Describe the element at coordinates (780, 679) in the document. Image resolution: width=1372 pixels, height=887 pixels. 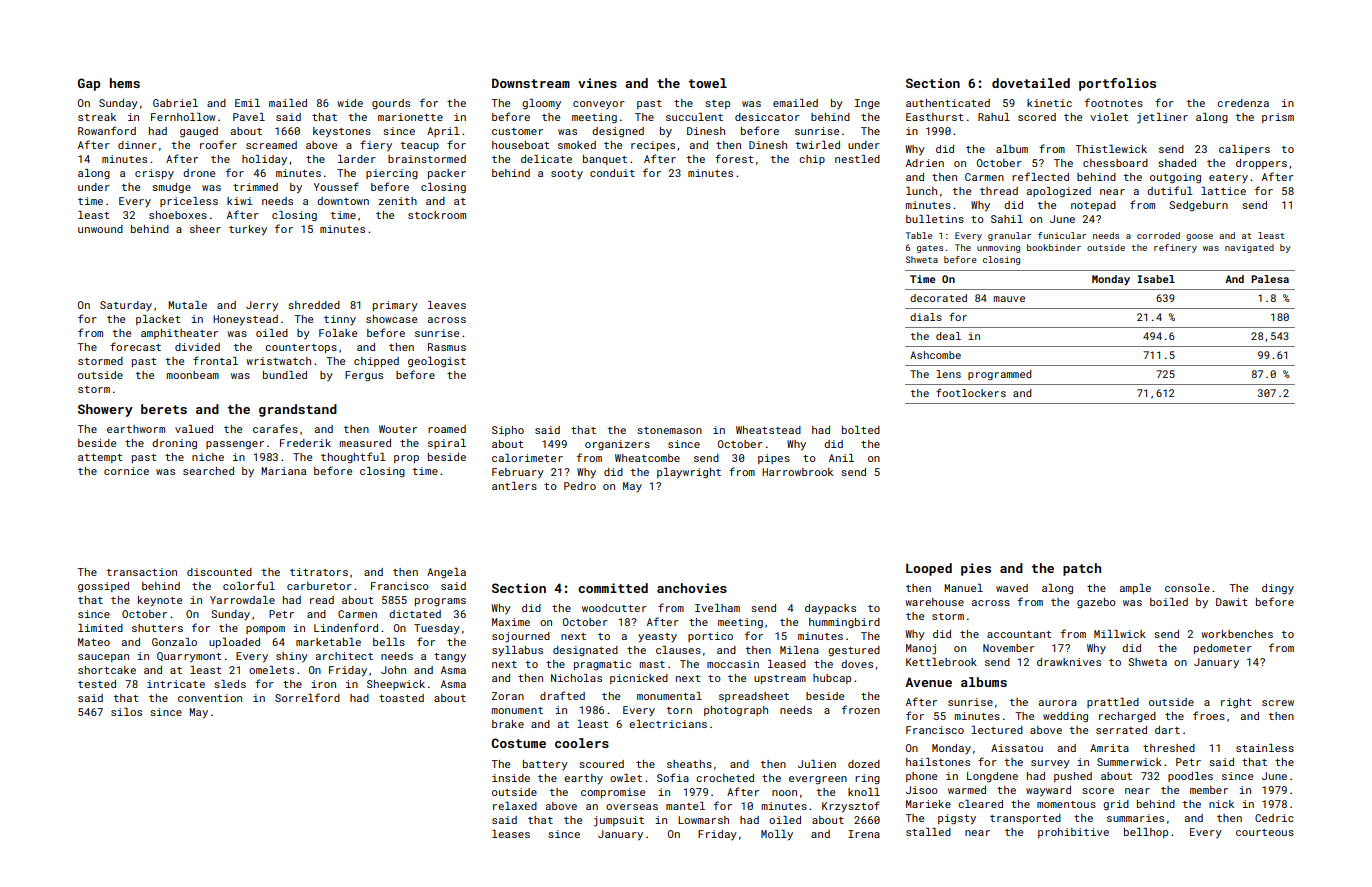
I see `upstream` at that location.
